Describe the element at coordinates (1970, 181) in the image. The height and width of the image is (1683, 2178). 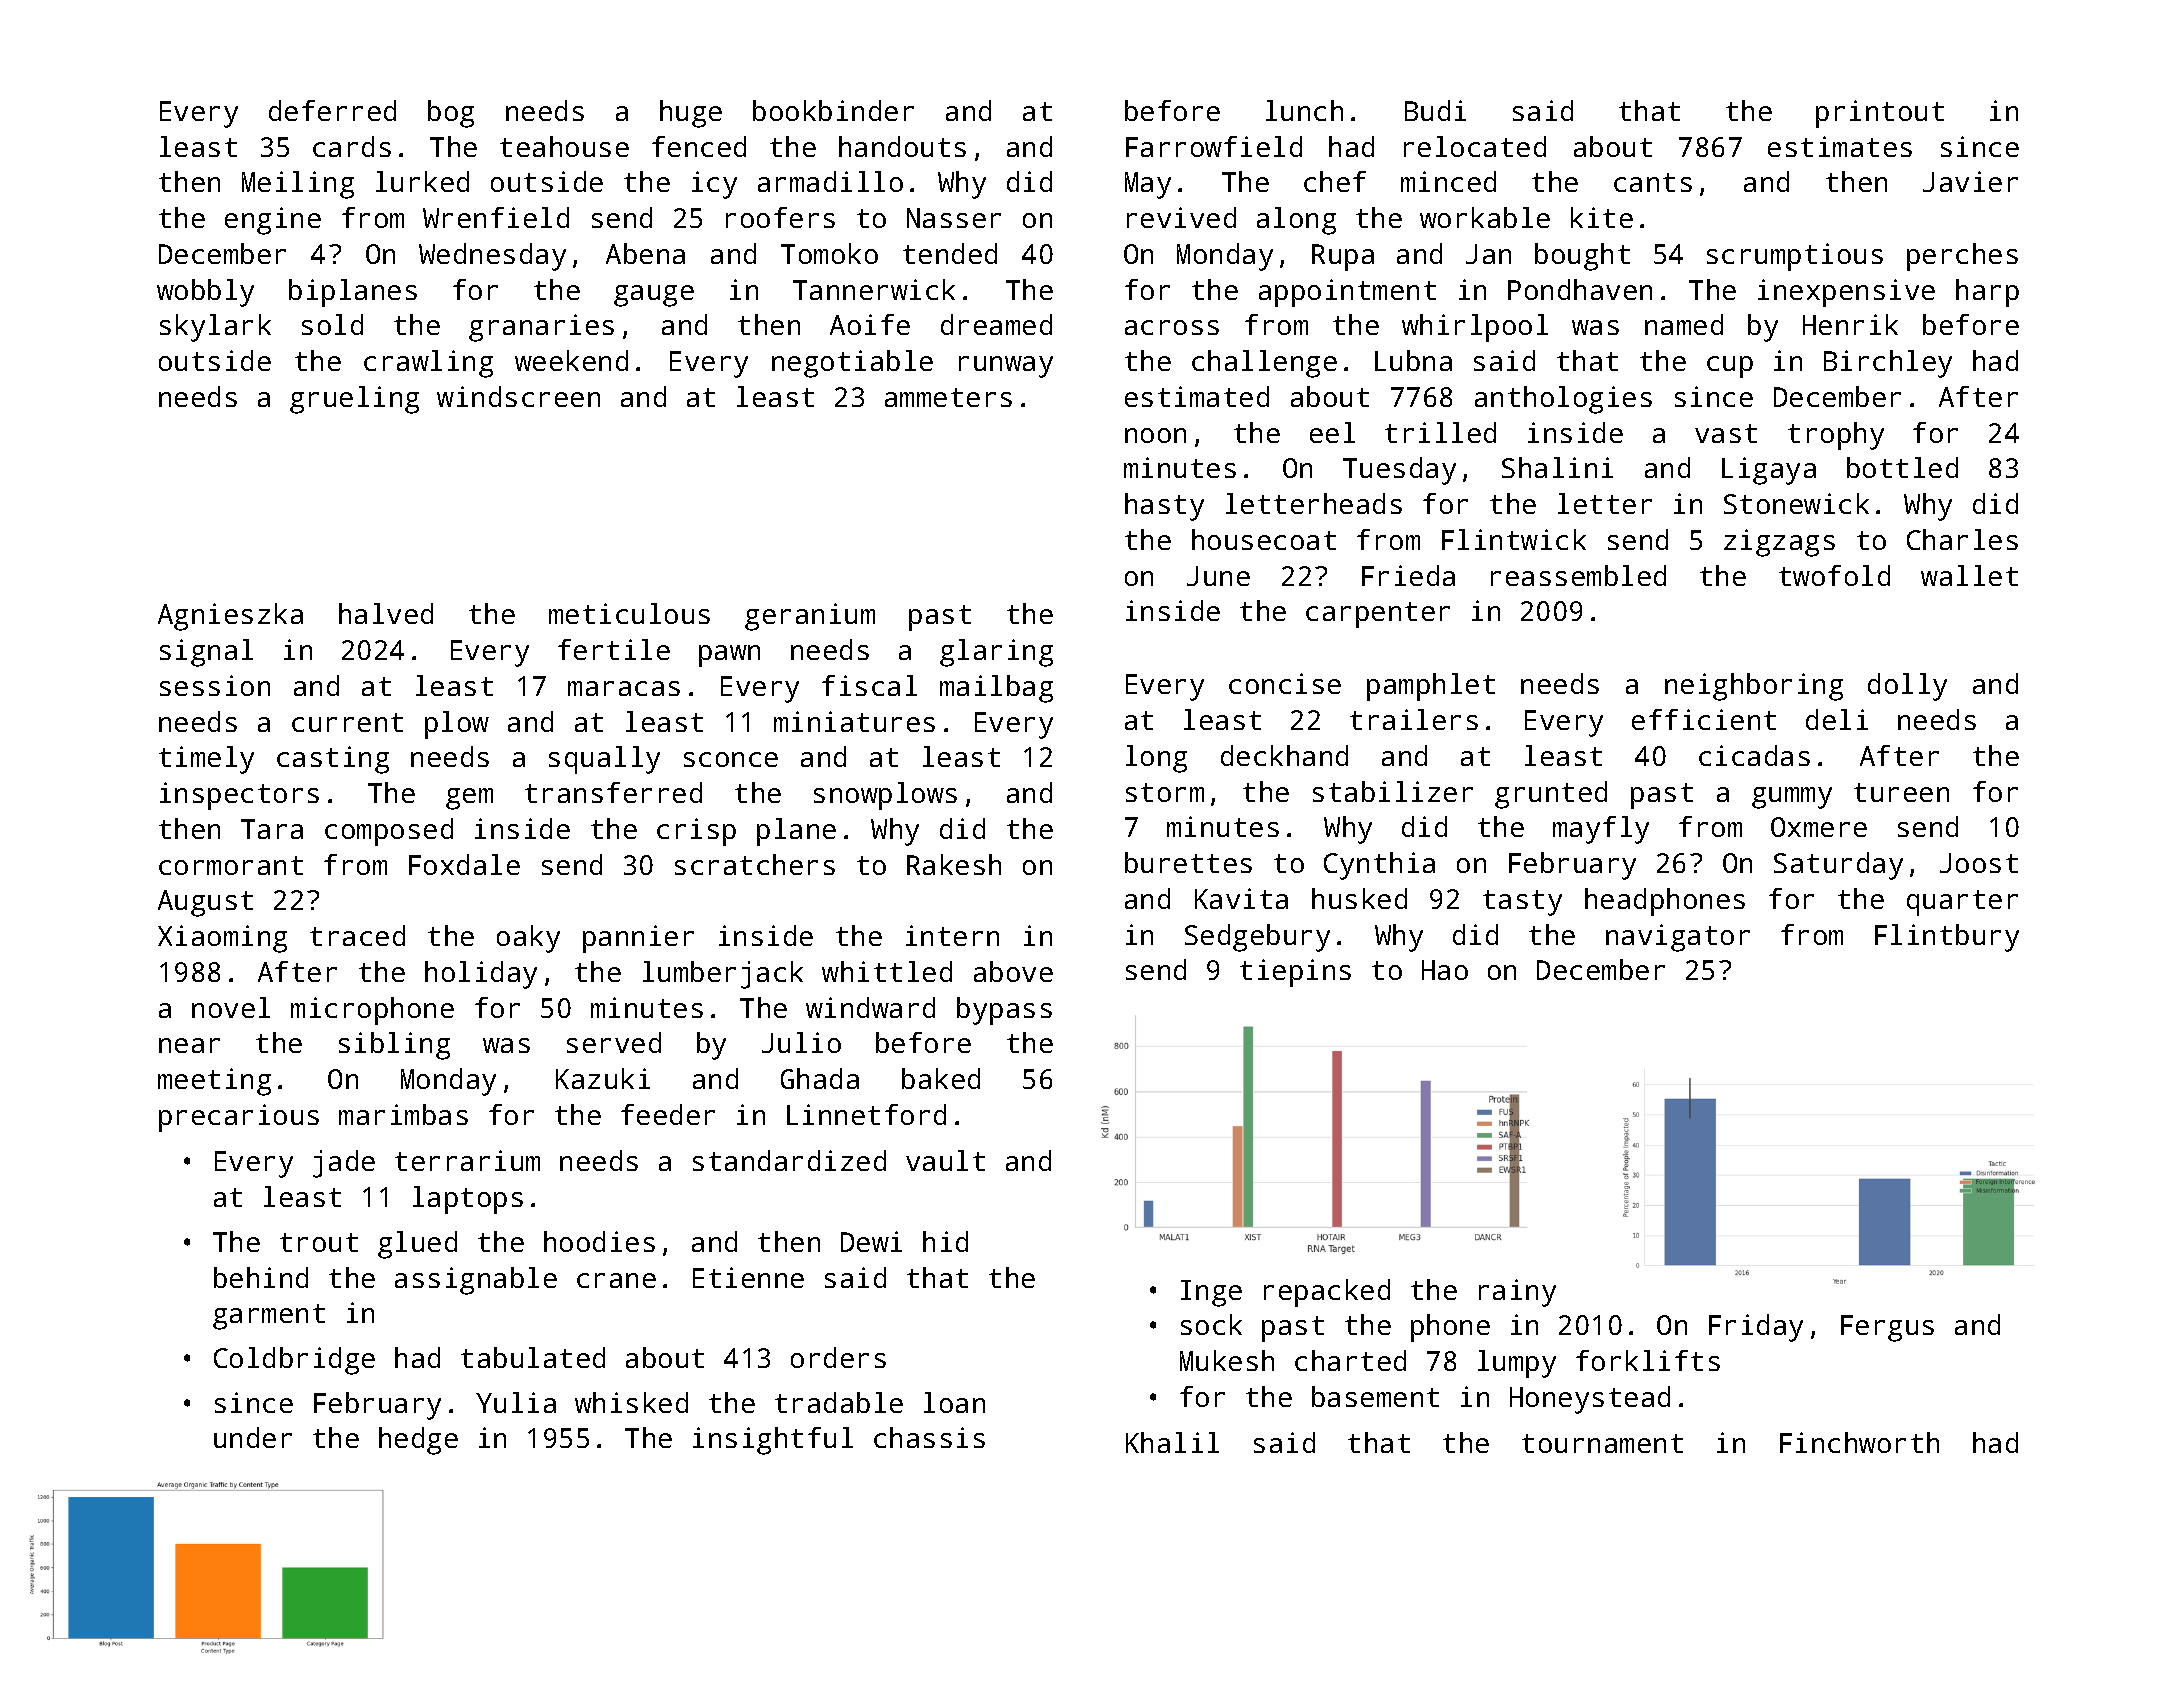
I see `Javier` at that location.
